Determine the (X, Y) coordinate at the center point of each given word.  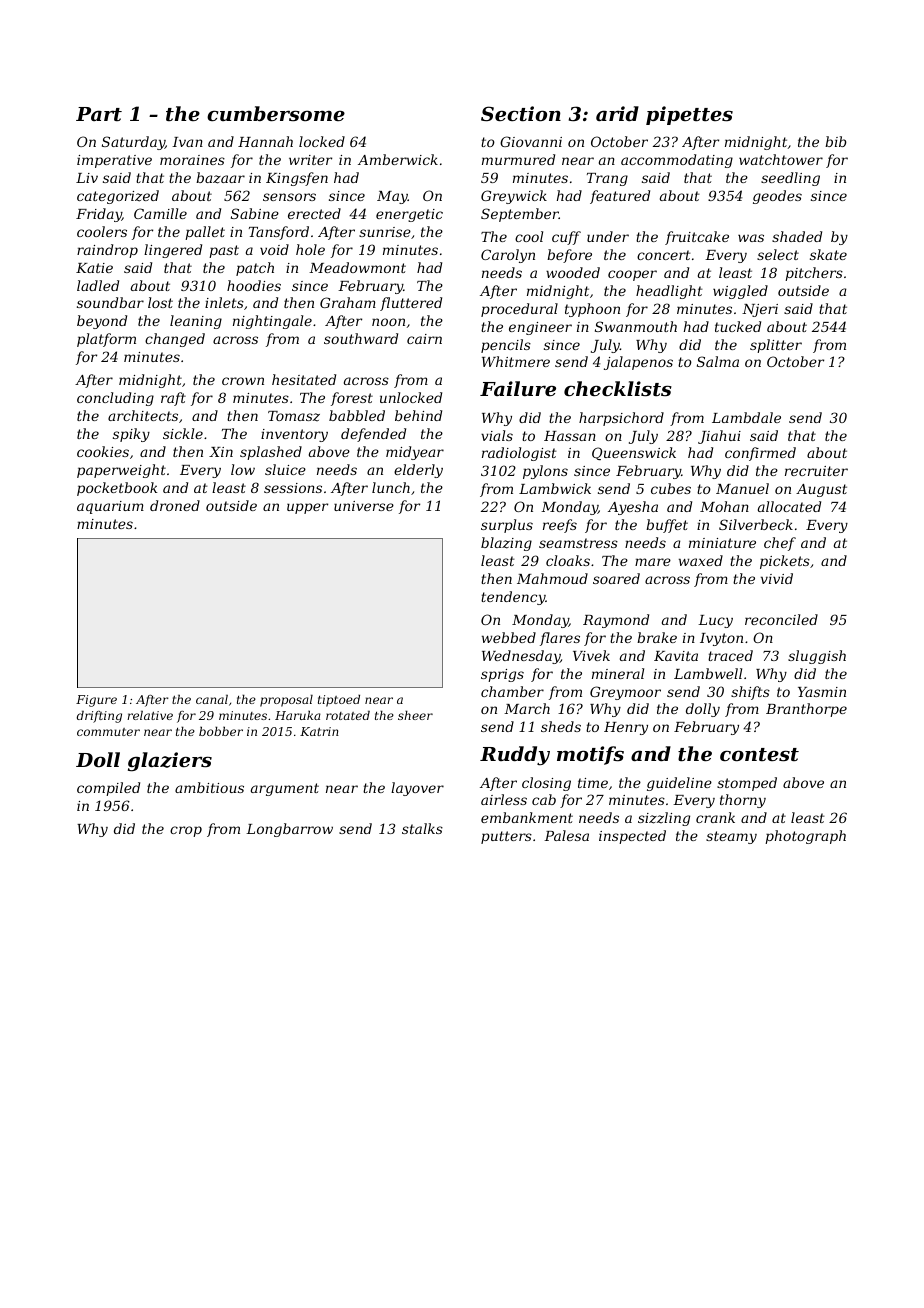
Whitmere (516, 361)
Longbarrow (289, 830)
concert (664, 255)
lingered (173, 251)
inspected (632, 837)
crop (186, 831)
